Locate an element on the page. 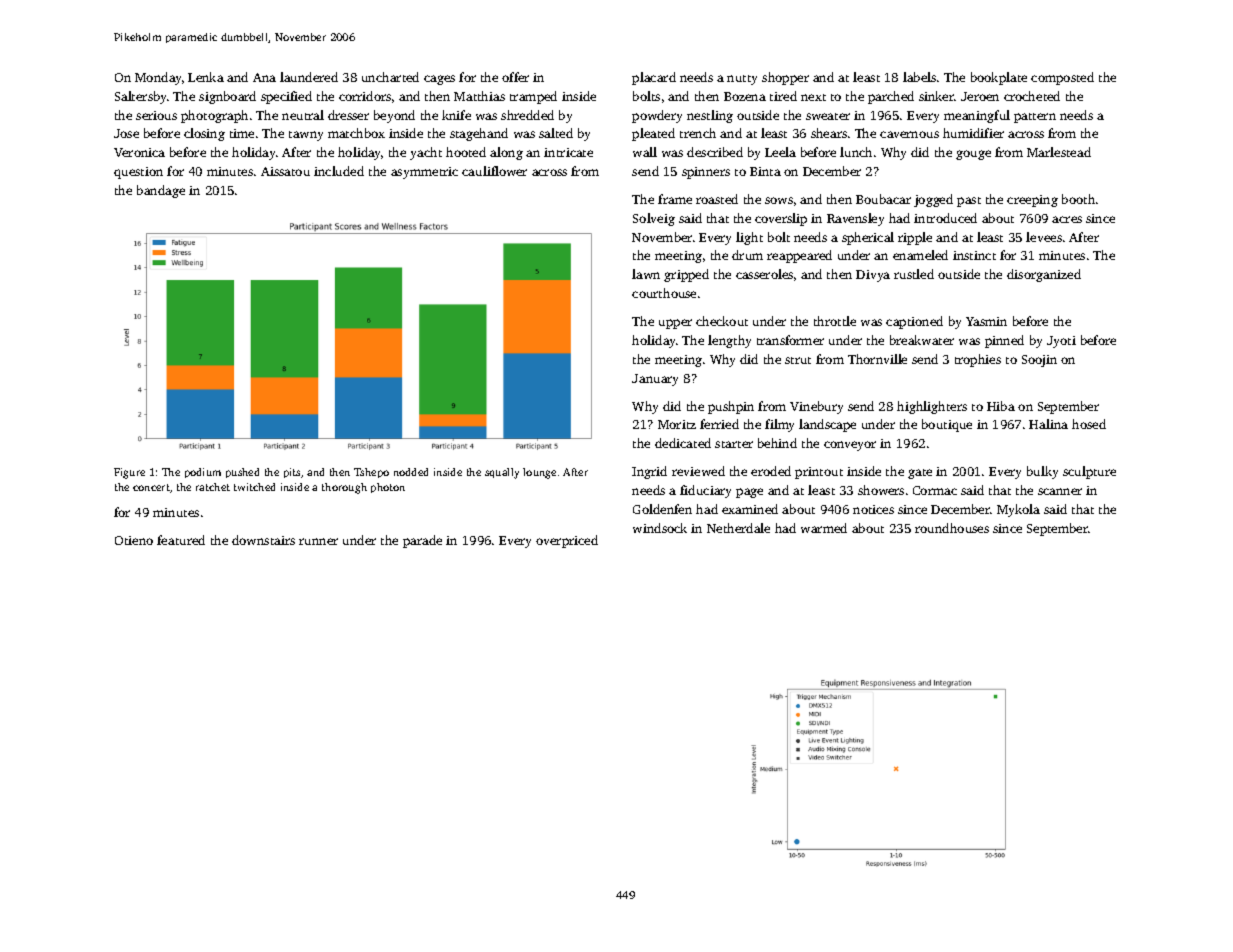 The width and height of the image is (1233, 952). cages is located at coordinates (439, 80).
